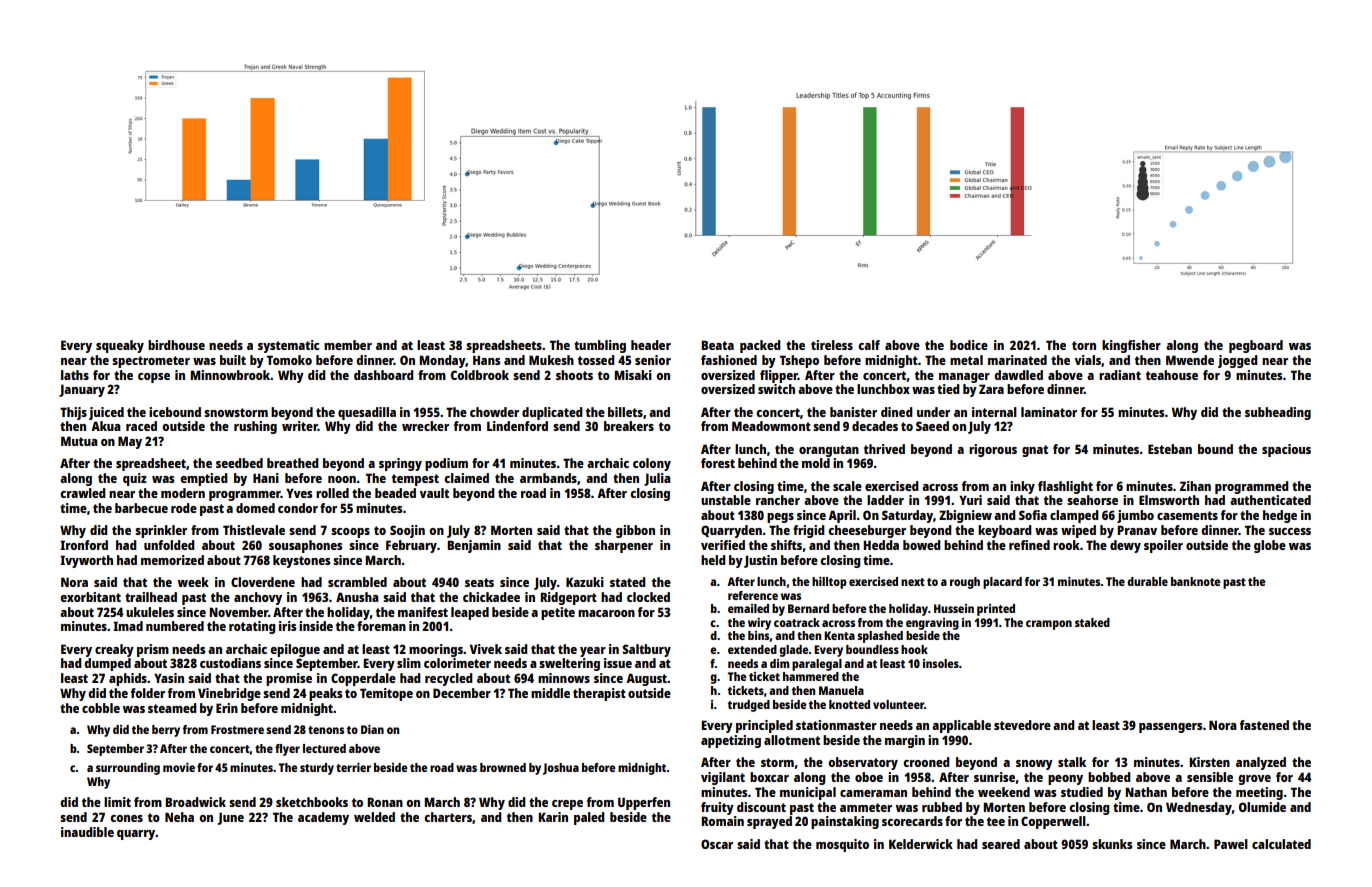 The height and width of the image is (887, 1372). Describe the element at coordinates (779, 663) in the image. I see `dim` at that location.
